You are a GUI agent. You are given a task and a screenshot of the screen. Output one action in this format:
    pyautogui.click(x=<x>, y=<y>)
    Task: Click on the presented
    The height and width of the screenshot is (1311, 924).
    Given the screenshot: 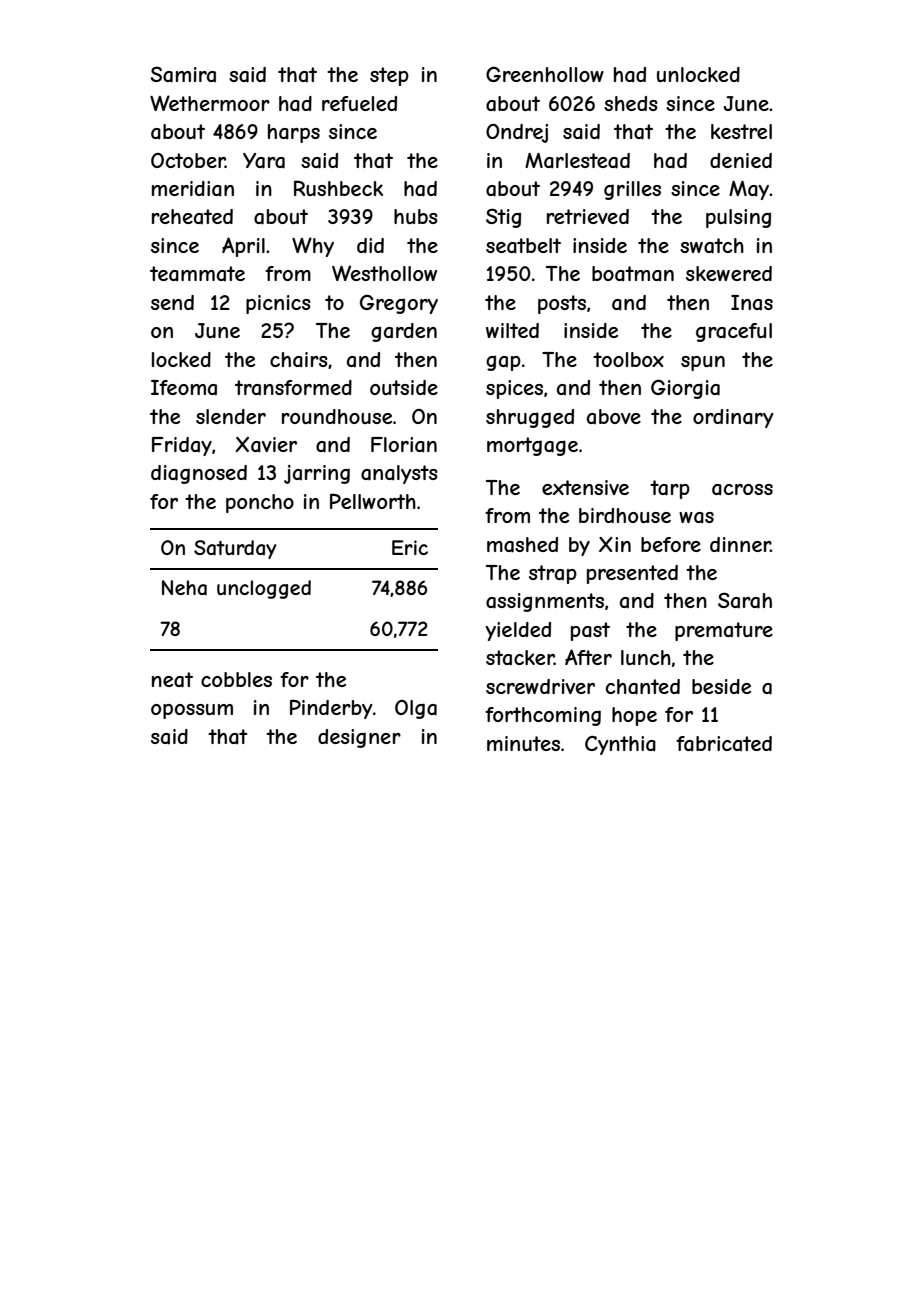 What is the action you would take?
    pyautogui.click(x=632, y=574)
